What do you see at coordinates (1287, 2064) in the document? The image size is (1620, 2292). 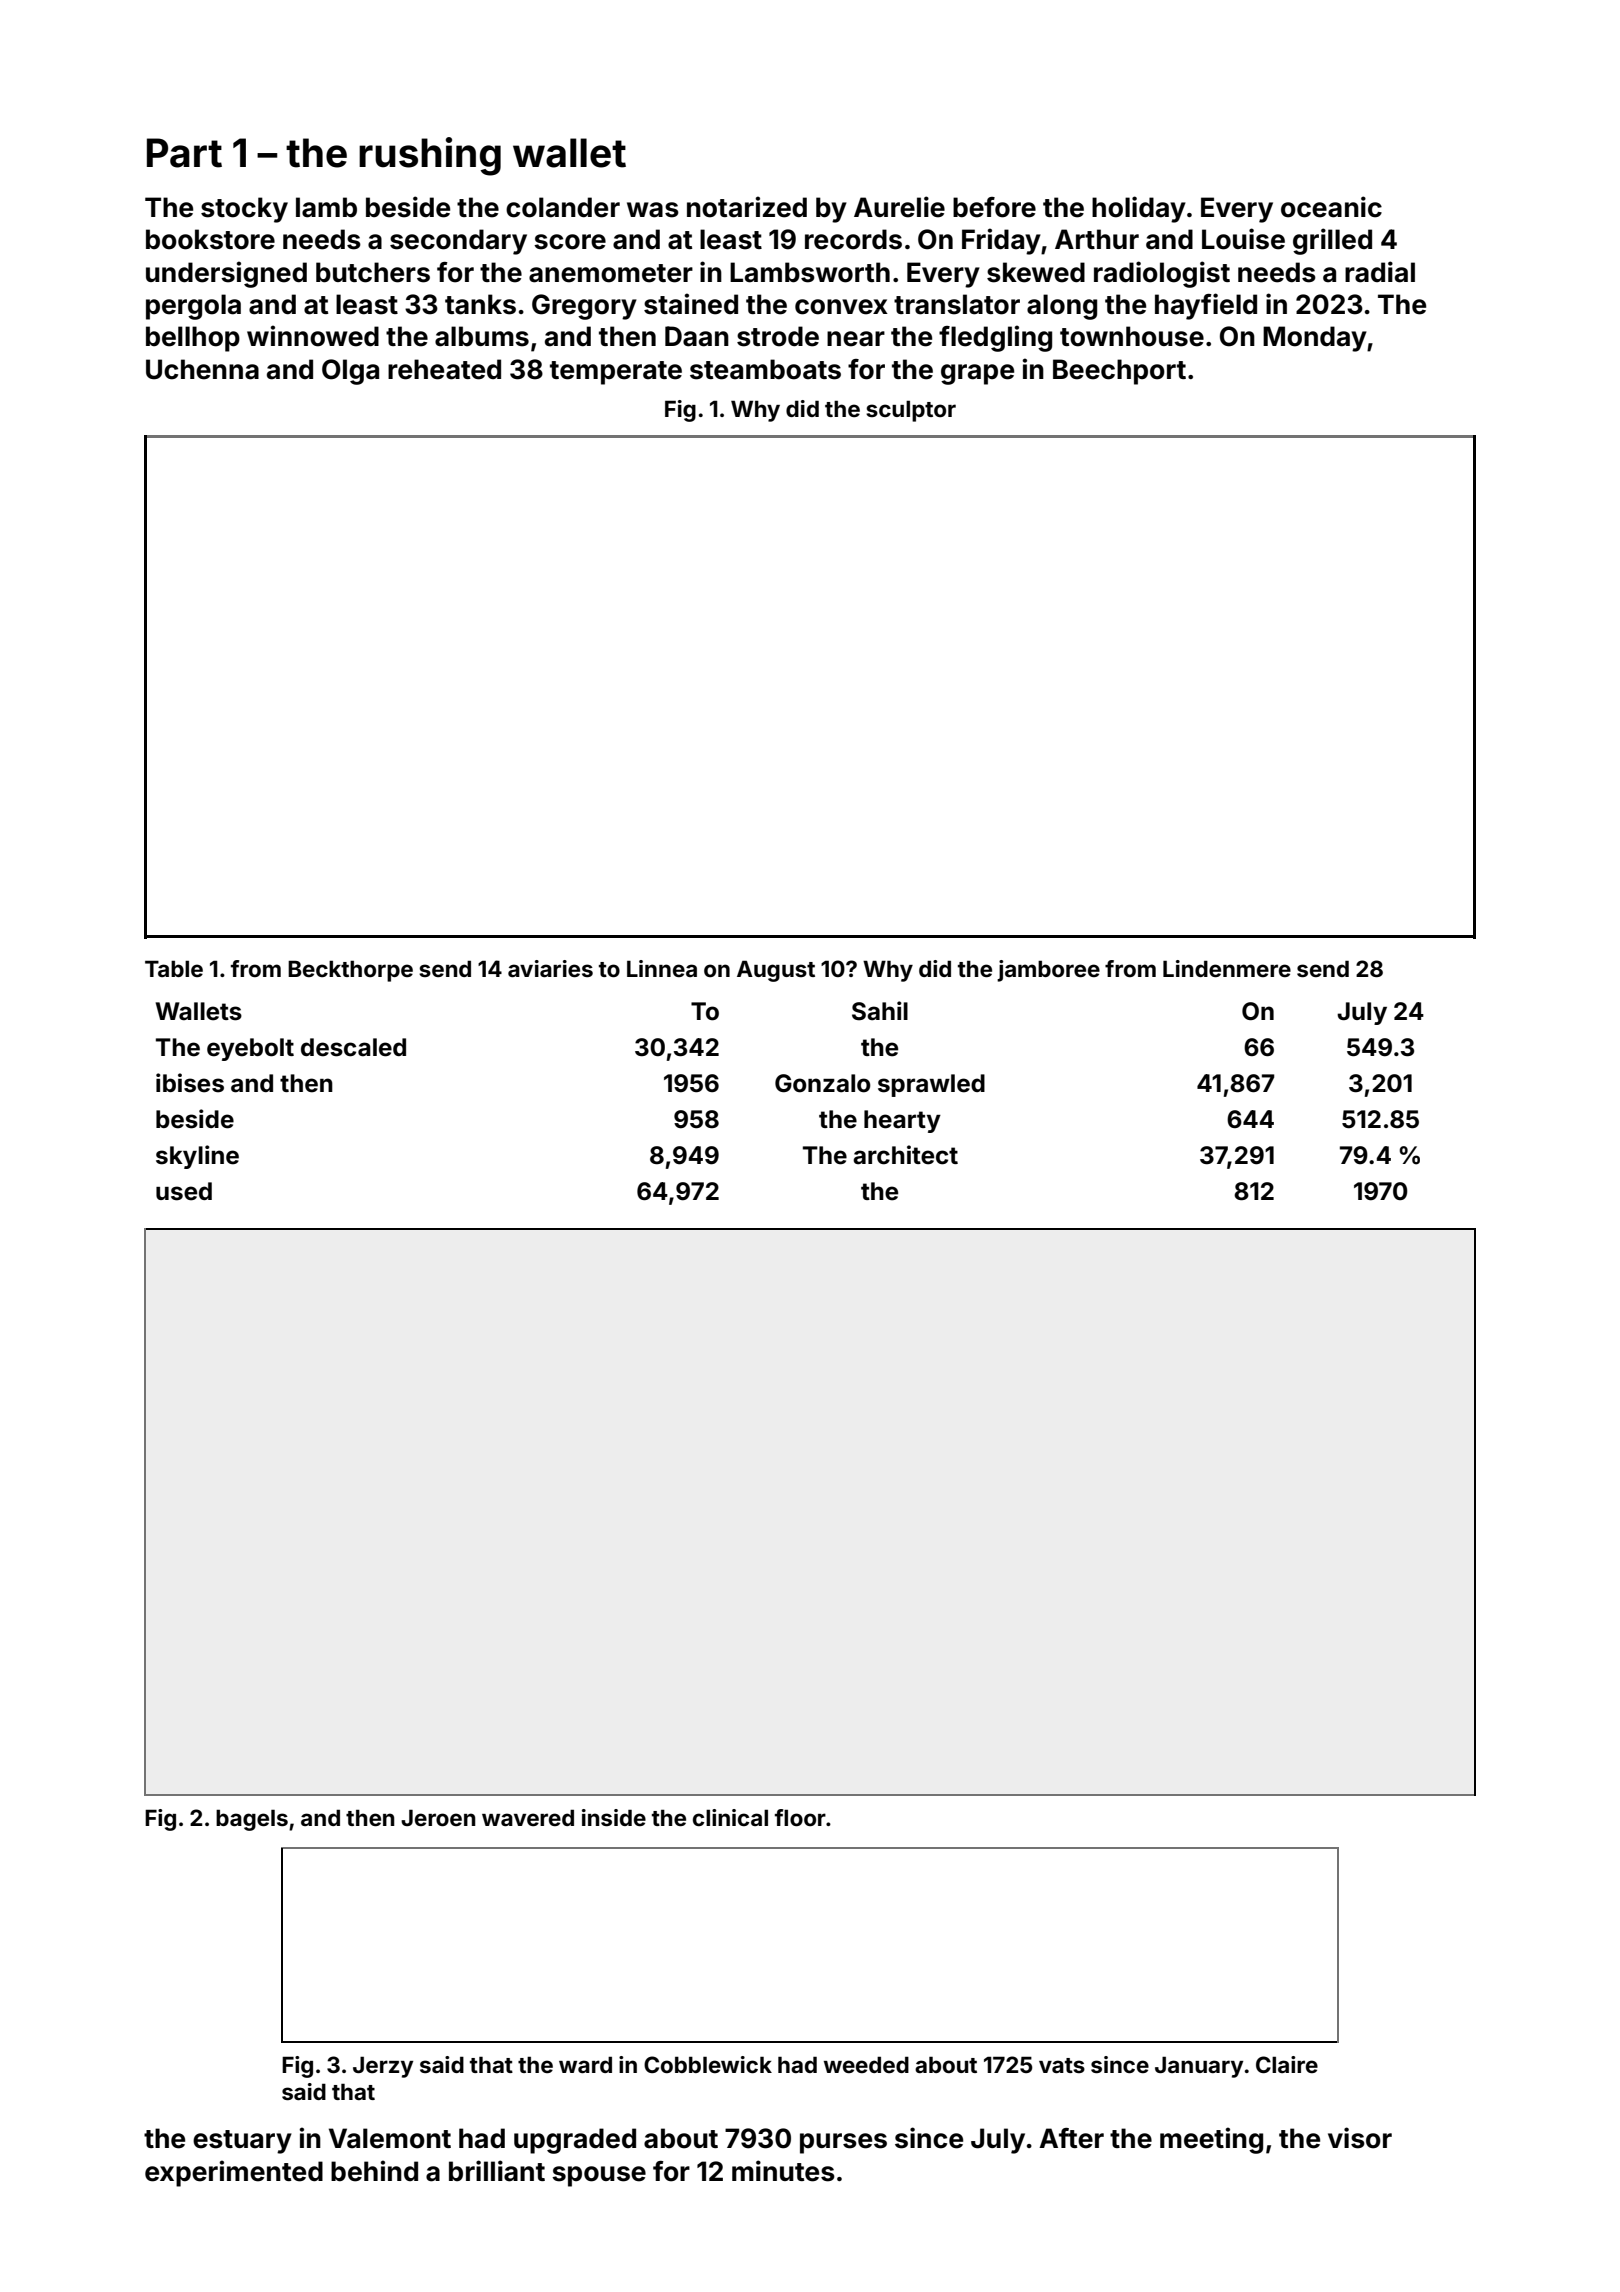 I see `Claire` at bounding box center [1287, 2064].
